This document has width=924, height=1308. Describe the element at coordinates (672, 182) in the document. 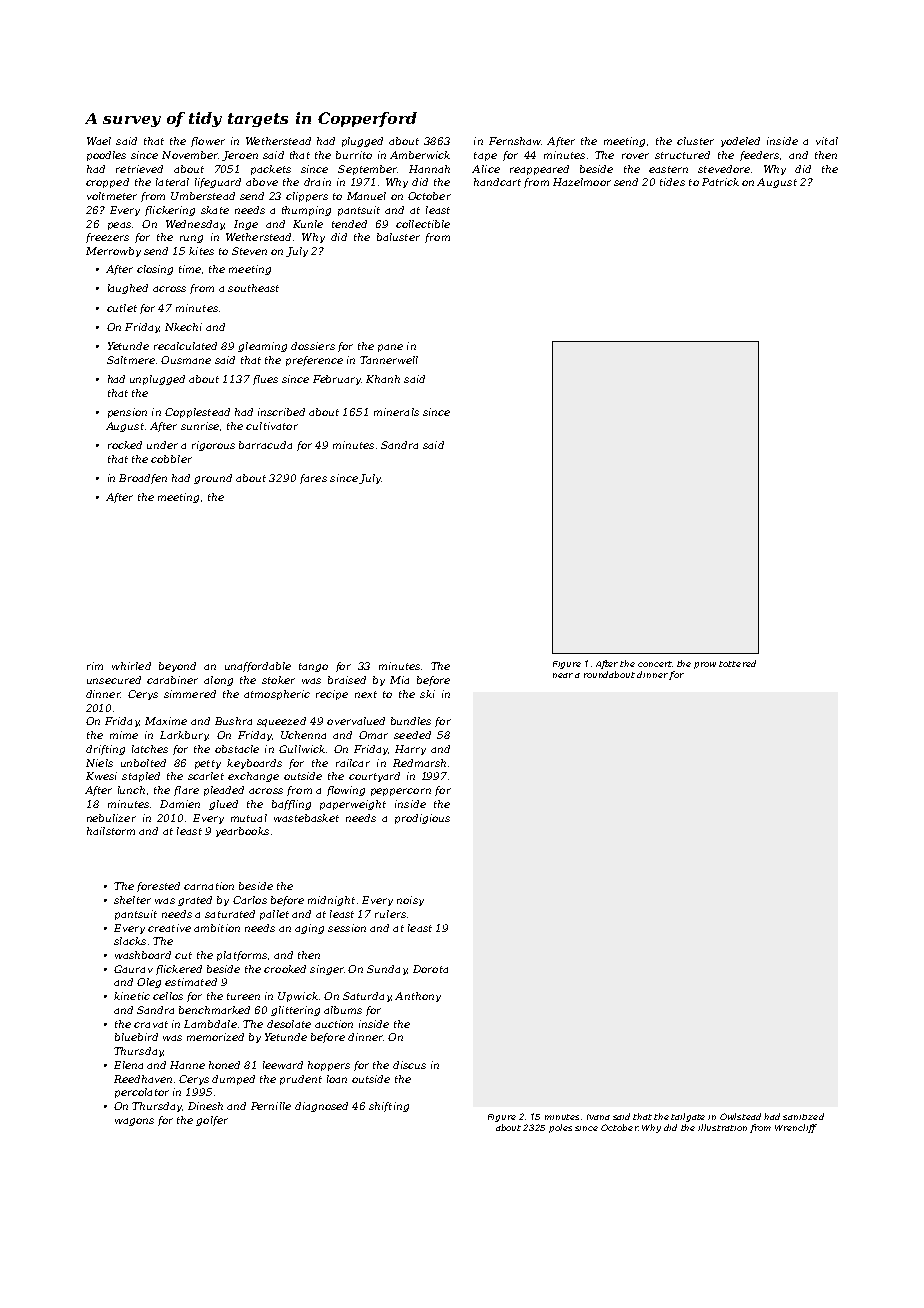

I see `tides` at that location.
